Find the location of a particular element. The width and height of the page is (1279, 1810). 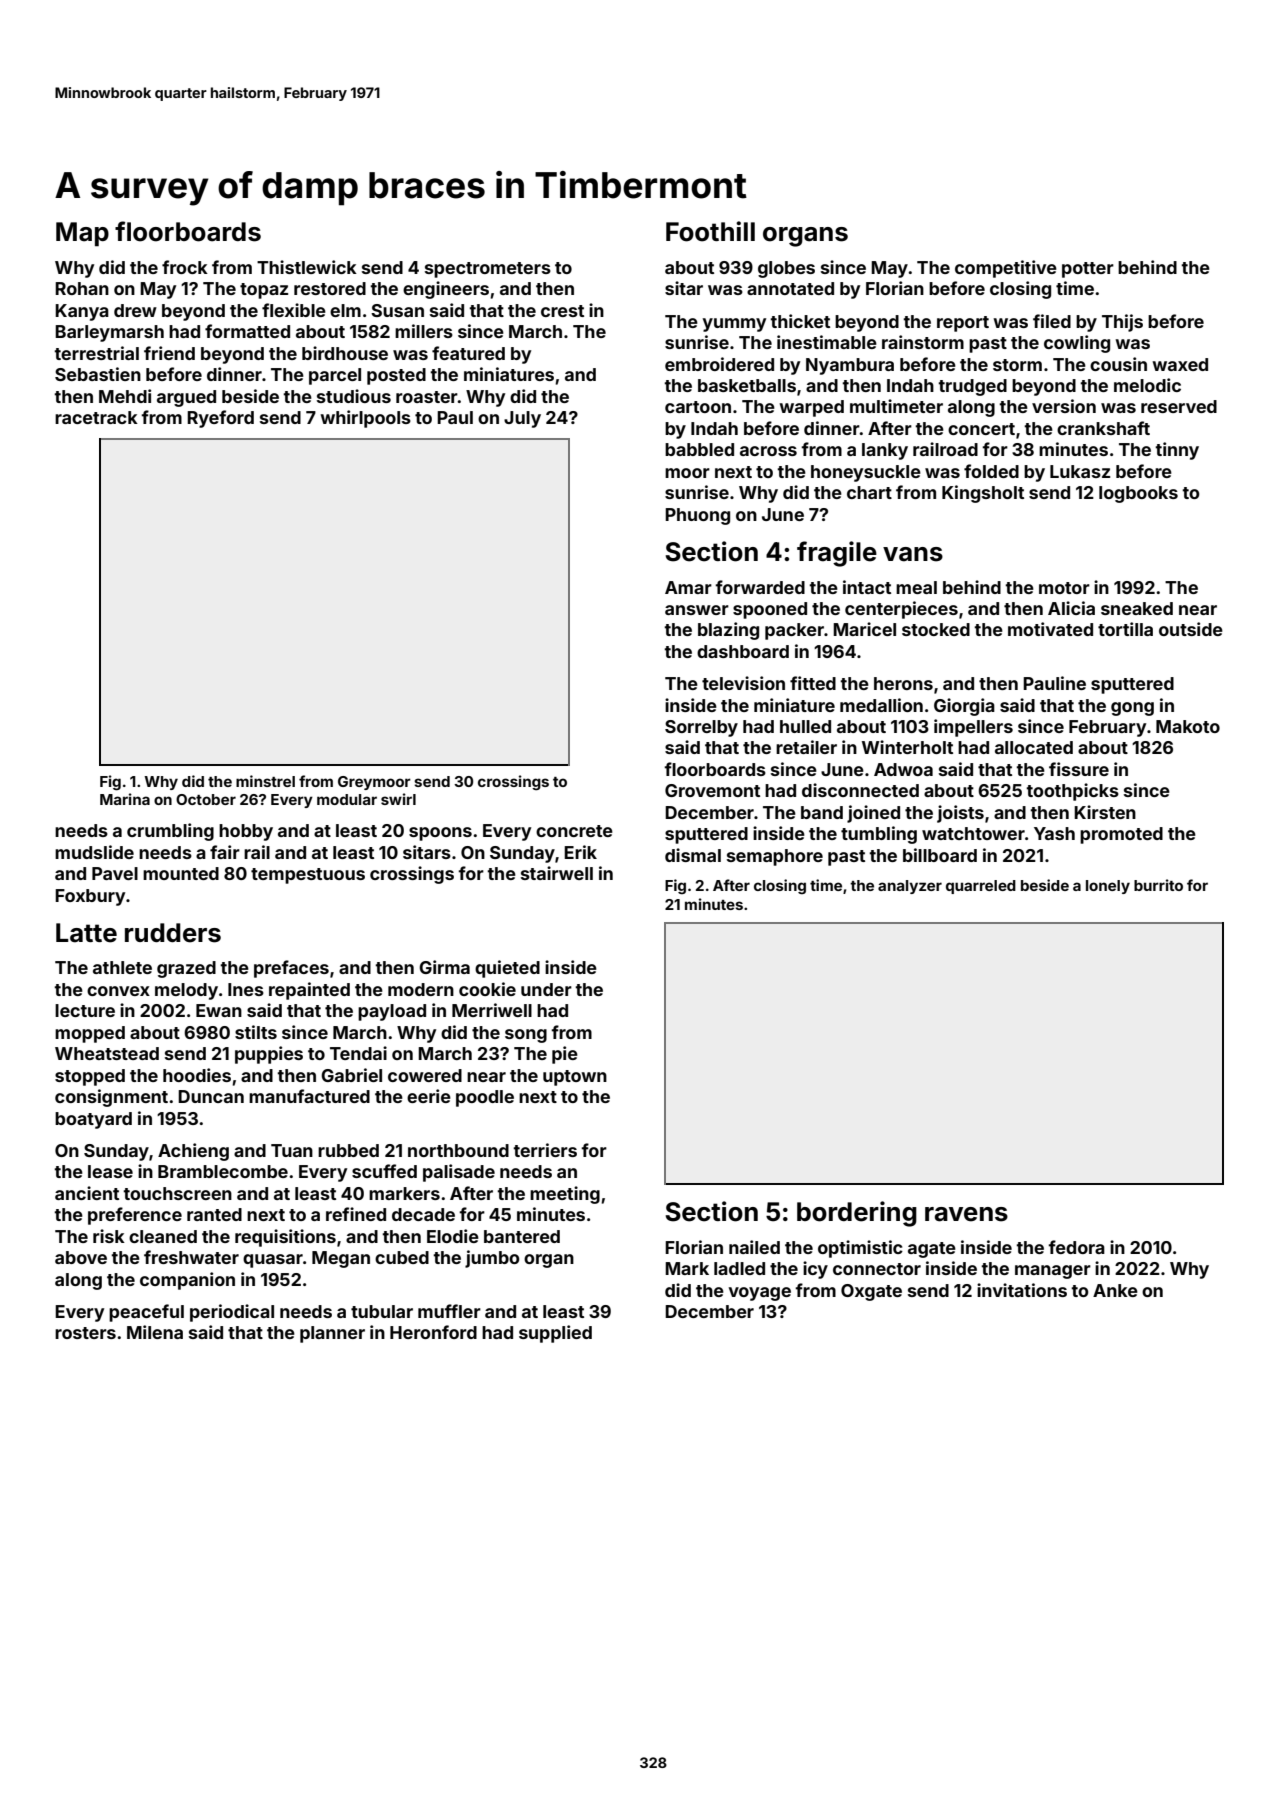

motor is located at coordinates (1064, 588).
